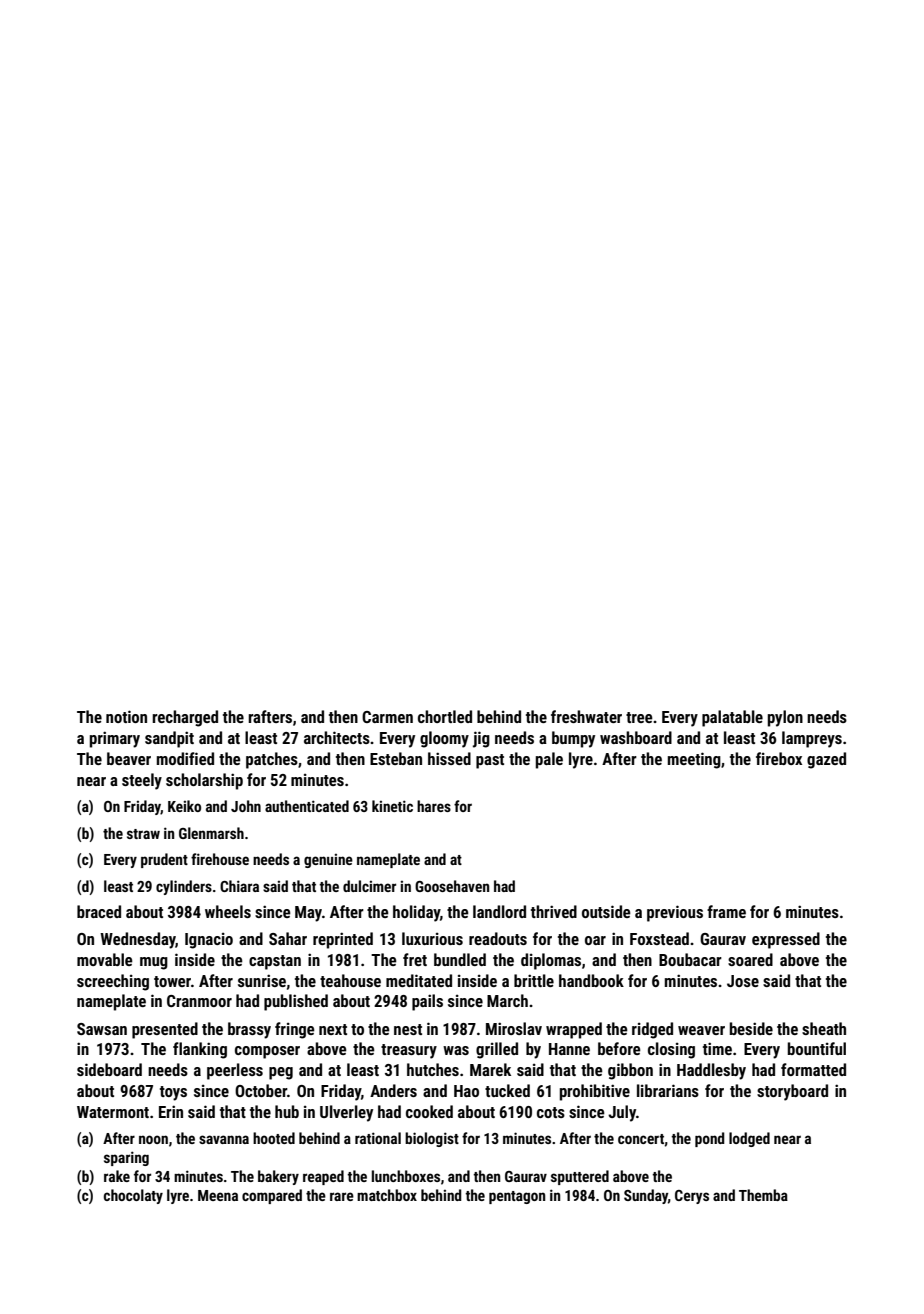 The image size is (924, 1314). What do you see at coordinates (415, 959) in the image?
I see `fret` at bounding box center [415, 959].
